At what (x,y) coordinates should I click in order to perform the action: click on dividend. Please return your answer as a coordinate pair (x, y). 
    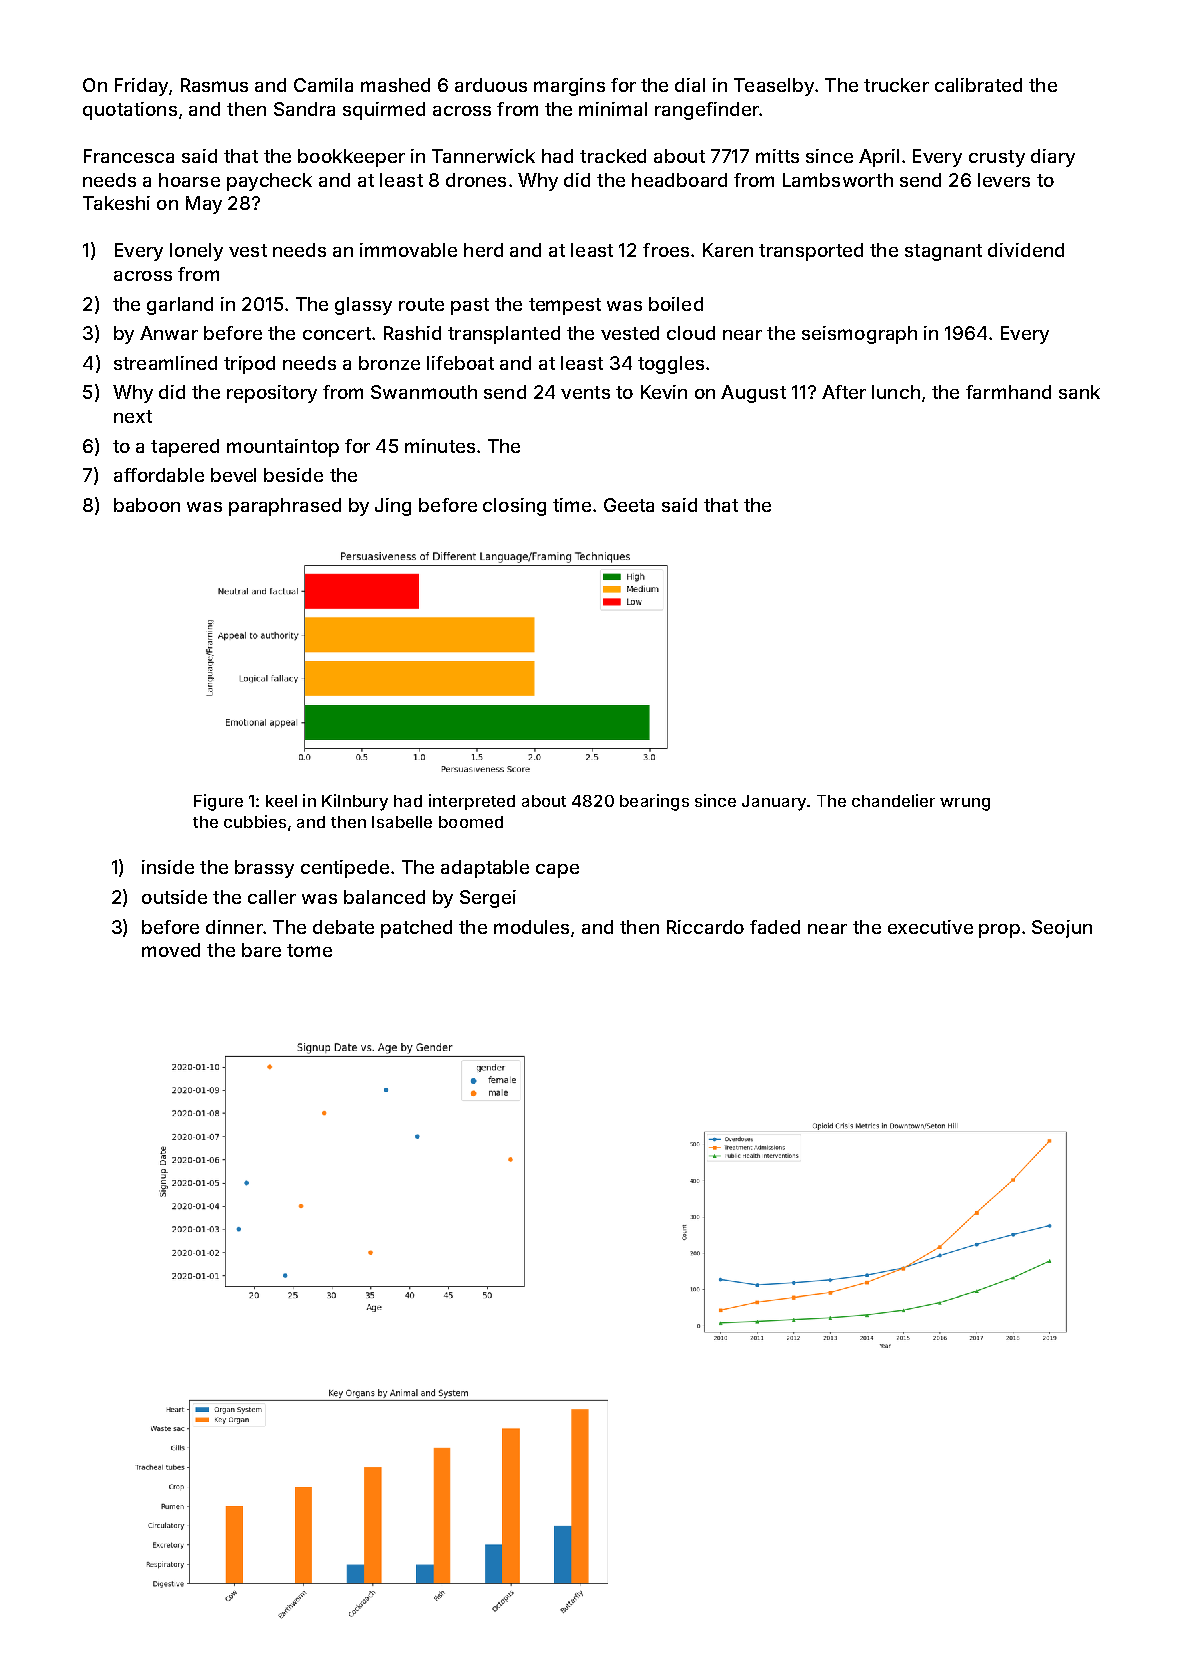
    Looking at the image, I should click on (1026, 250).
